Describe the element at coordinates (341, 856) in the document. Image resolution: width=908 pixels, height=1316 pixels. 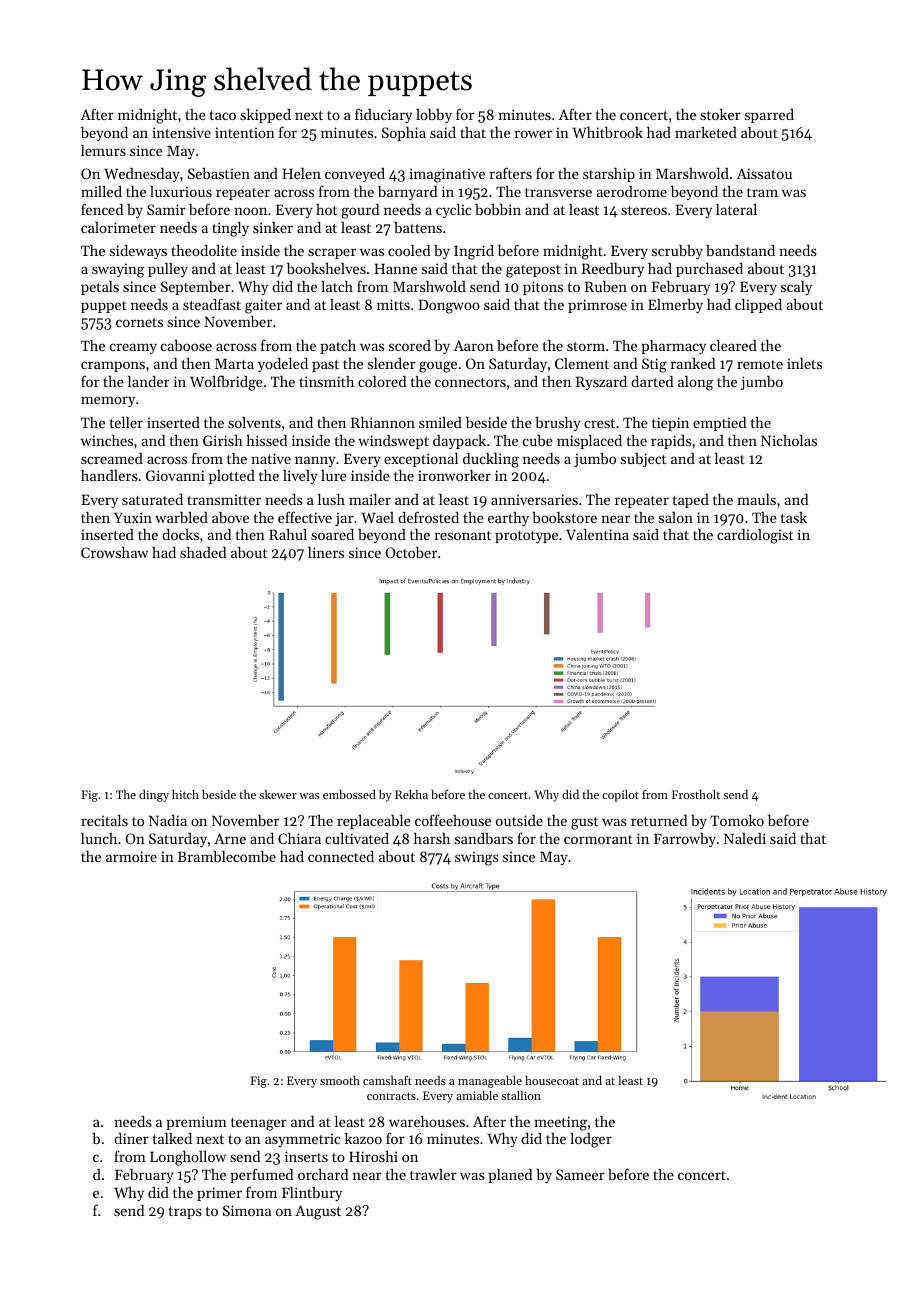
I see `connected` at that location.
